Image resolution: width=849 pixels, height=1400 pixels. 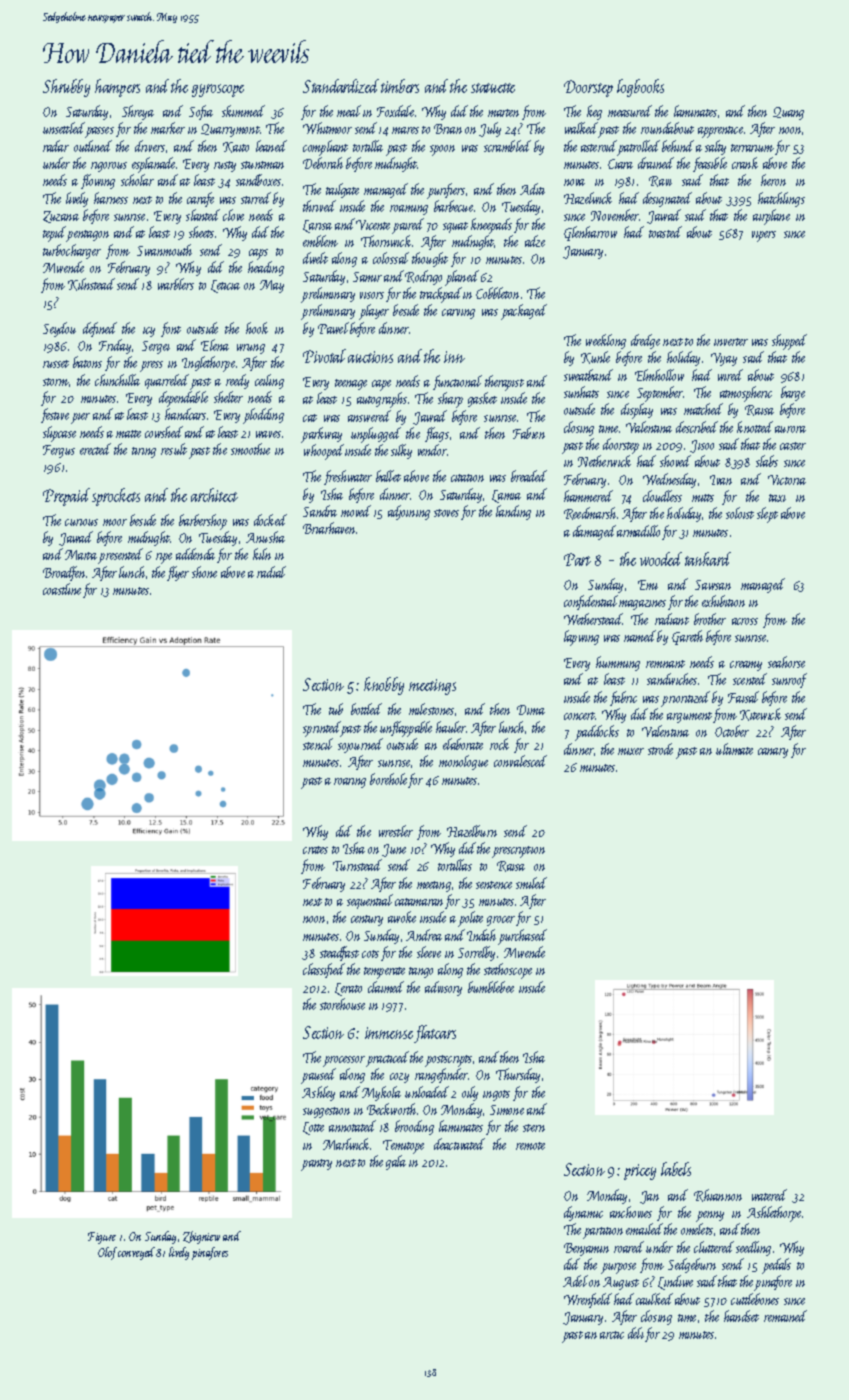 What do you see at coordinates (384, 686) in the image?
I see `knobby` at bounding box center [384, 686].
